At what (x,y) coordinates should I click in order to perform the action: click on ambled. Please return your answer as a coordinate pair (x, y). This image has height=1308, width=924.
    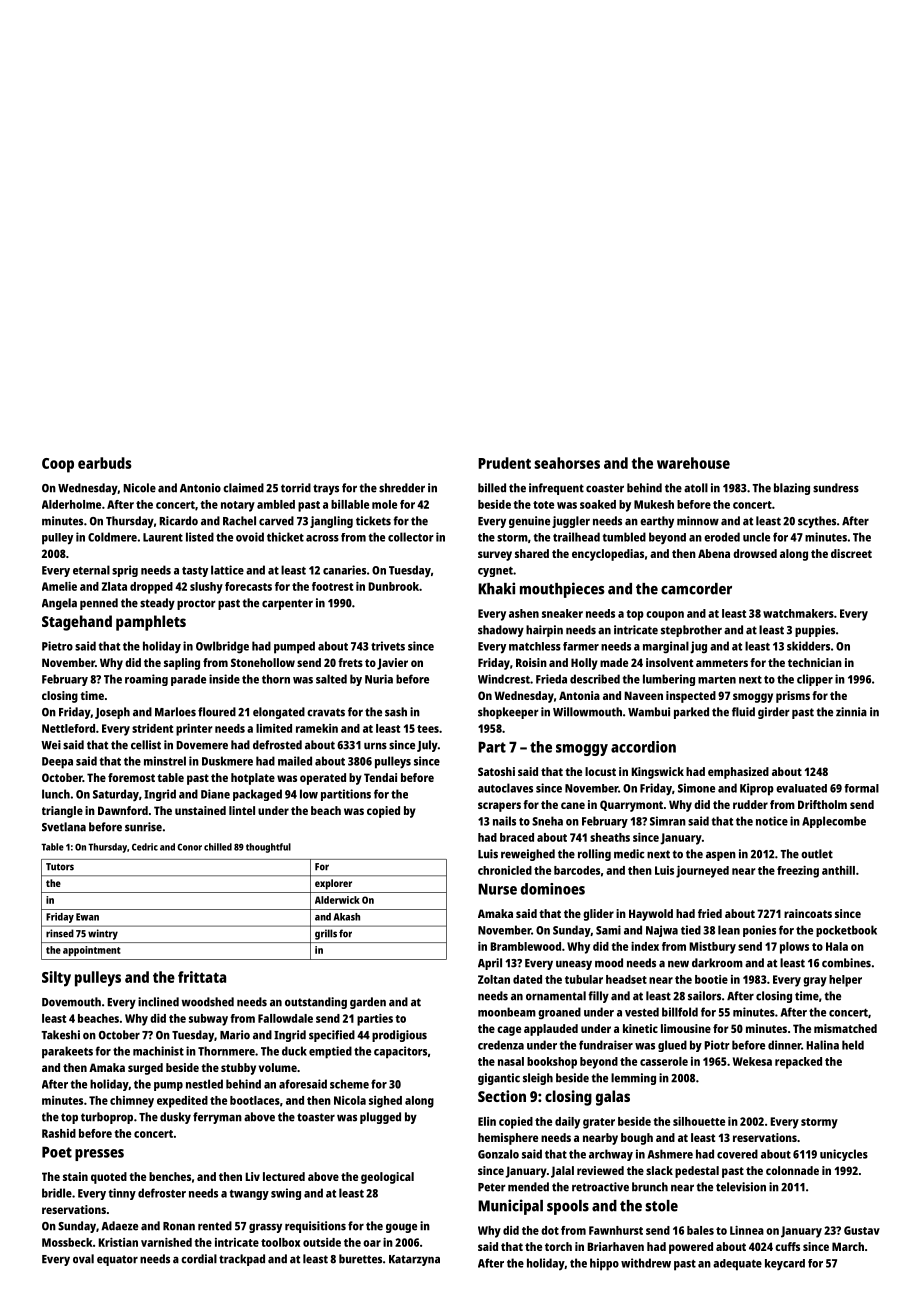
    Looking at the image, I should click on (276, 504).
